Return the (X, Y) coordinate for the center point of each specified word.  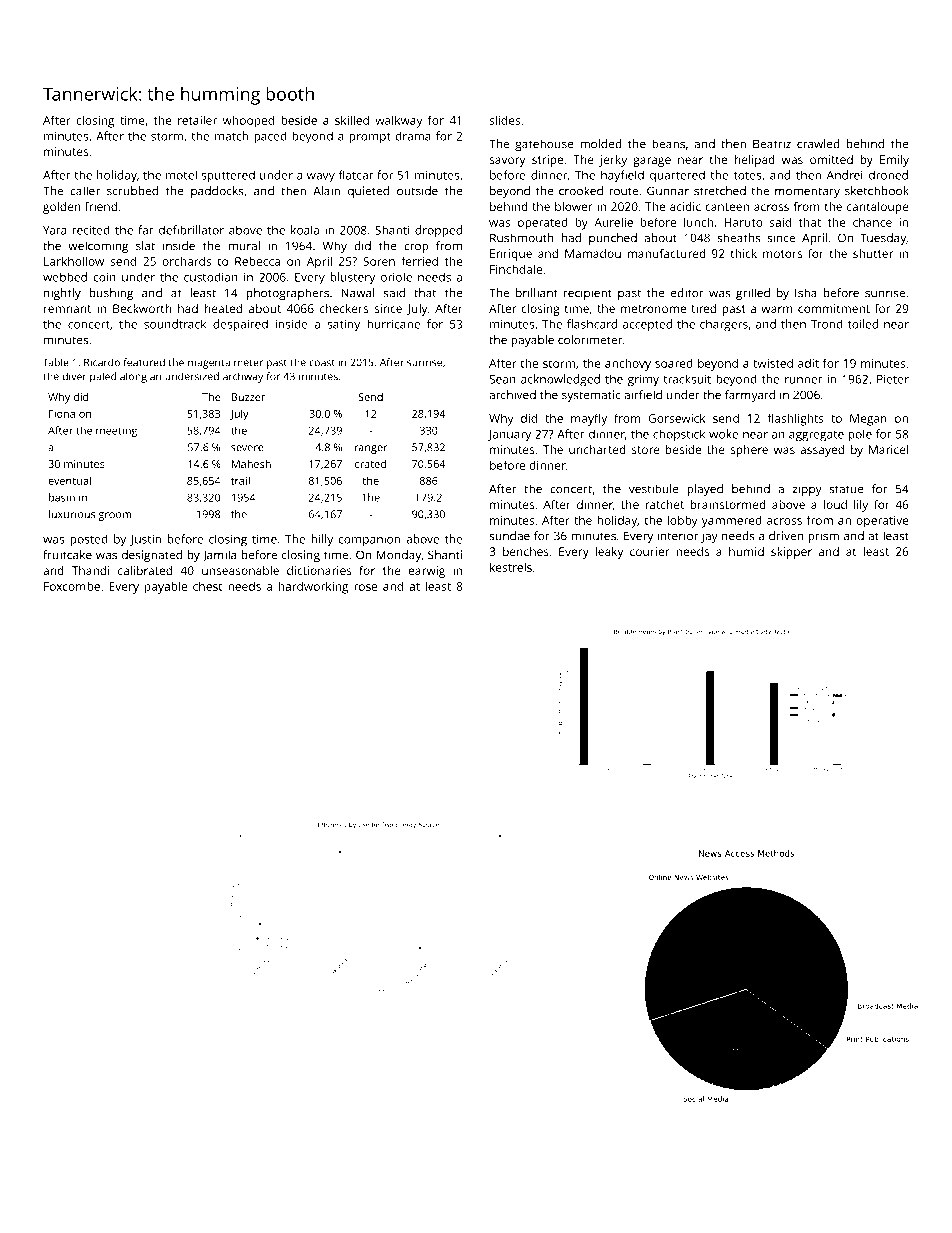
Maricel (888, 449)
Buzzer (248, 397)
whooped (248, 121)
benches (526, 551)
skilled (352, 120)
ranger (371, 449)
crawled (818, 144)
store (646, 450)
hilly (322, 540)
